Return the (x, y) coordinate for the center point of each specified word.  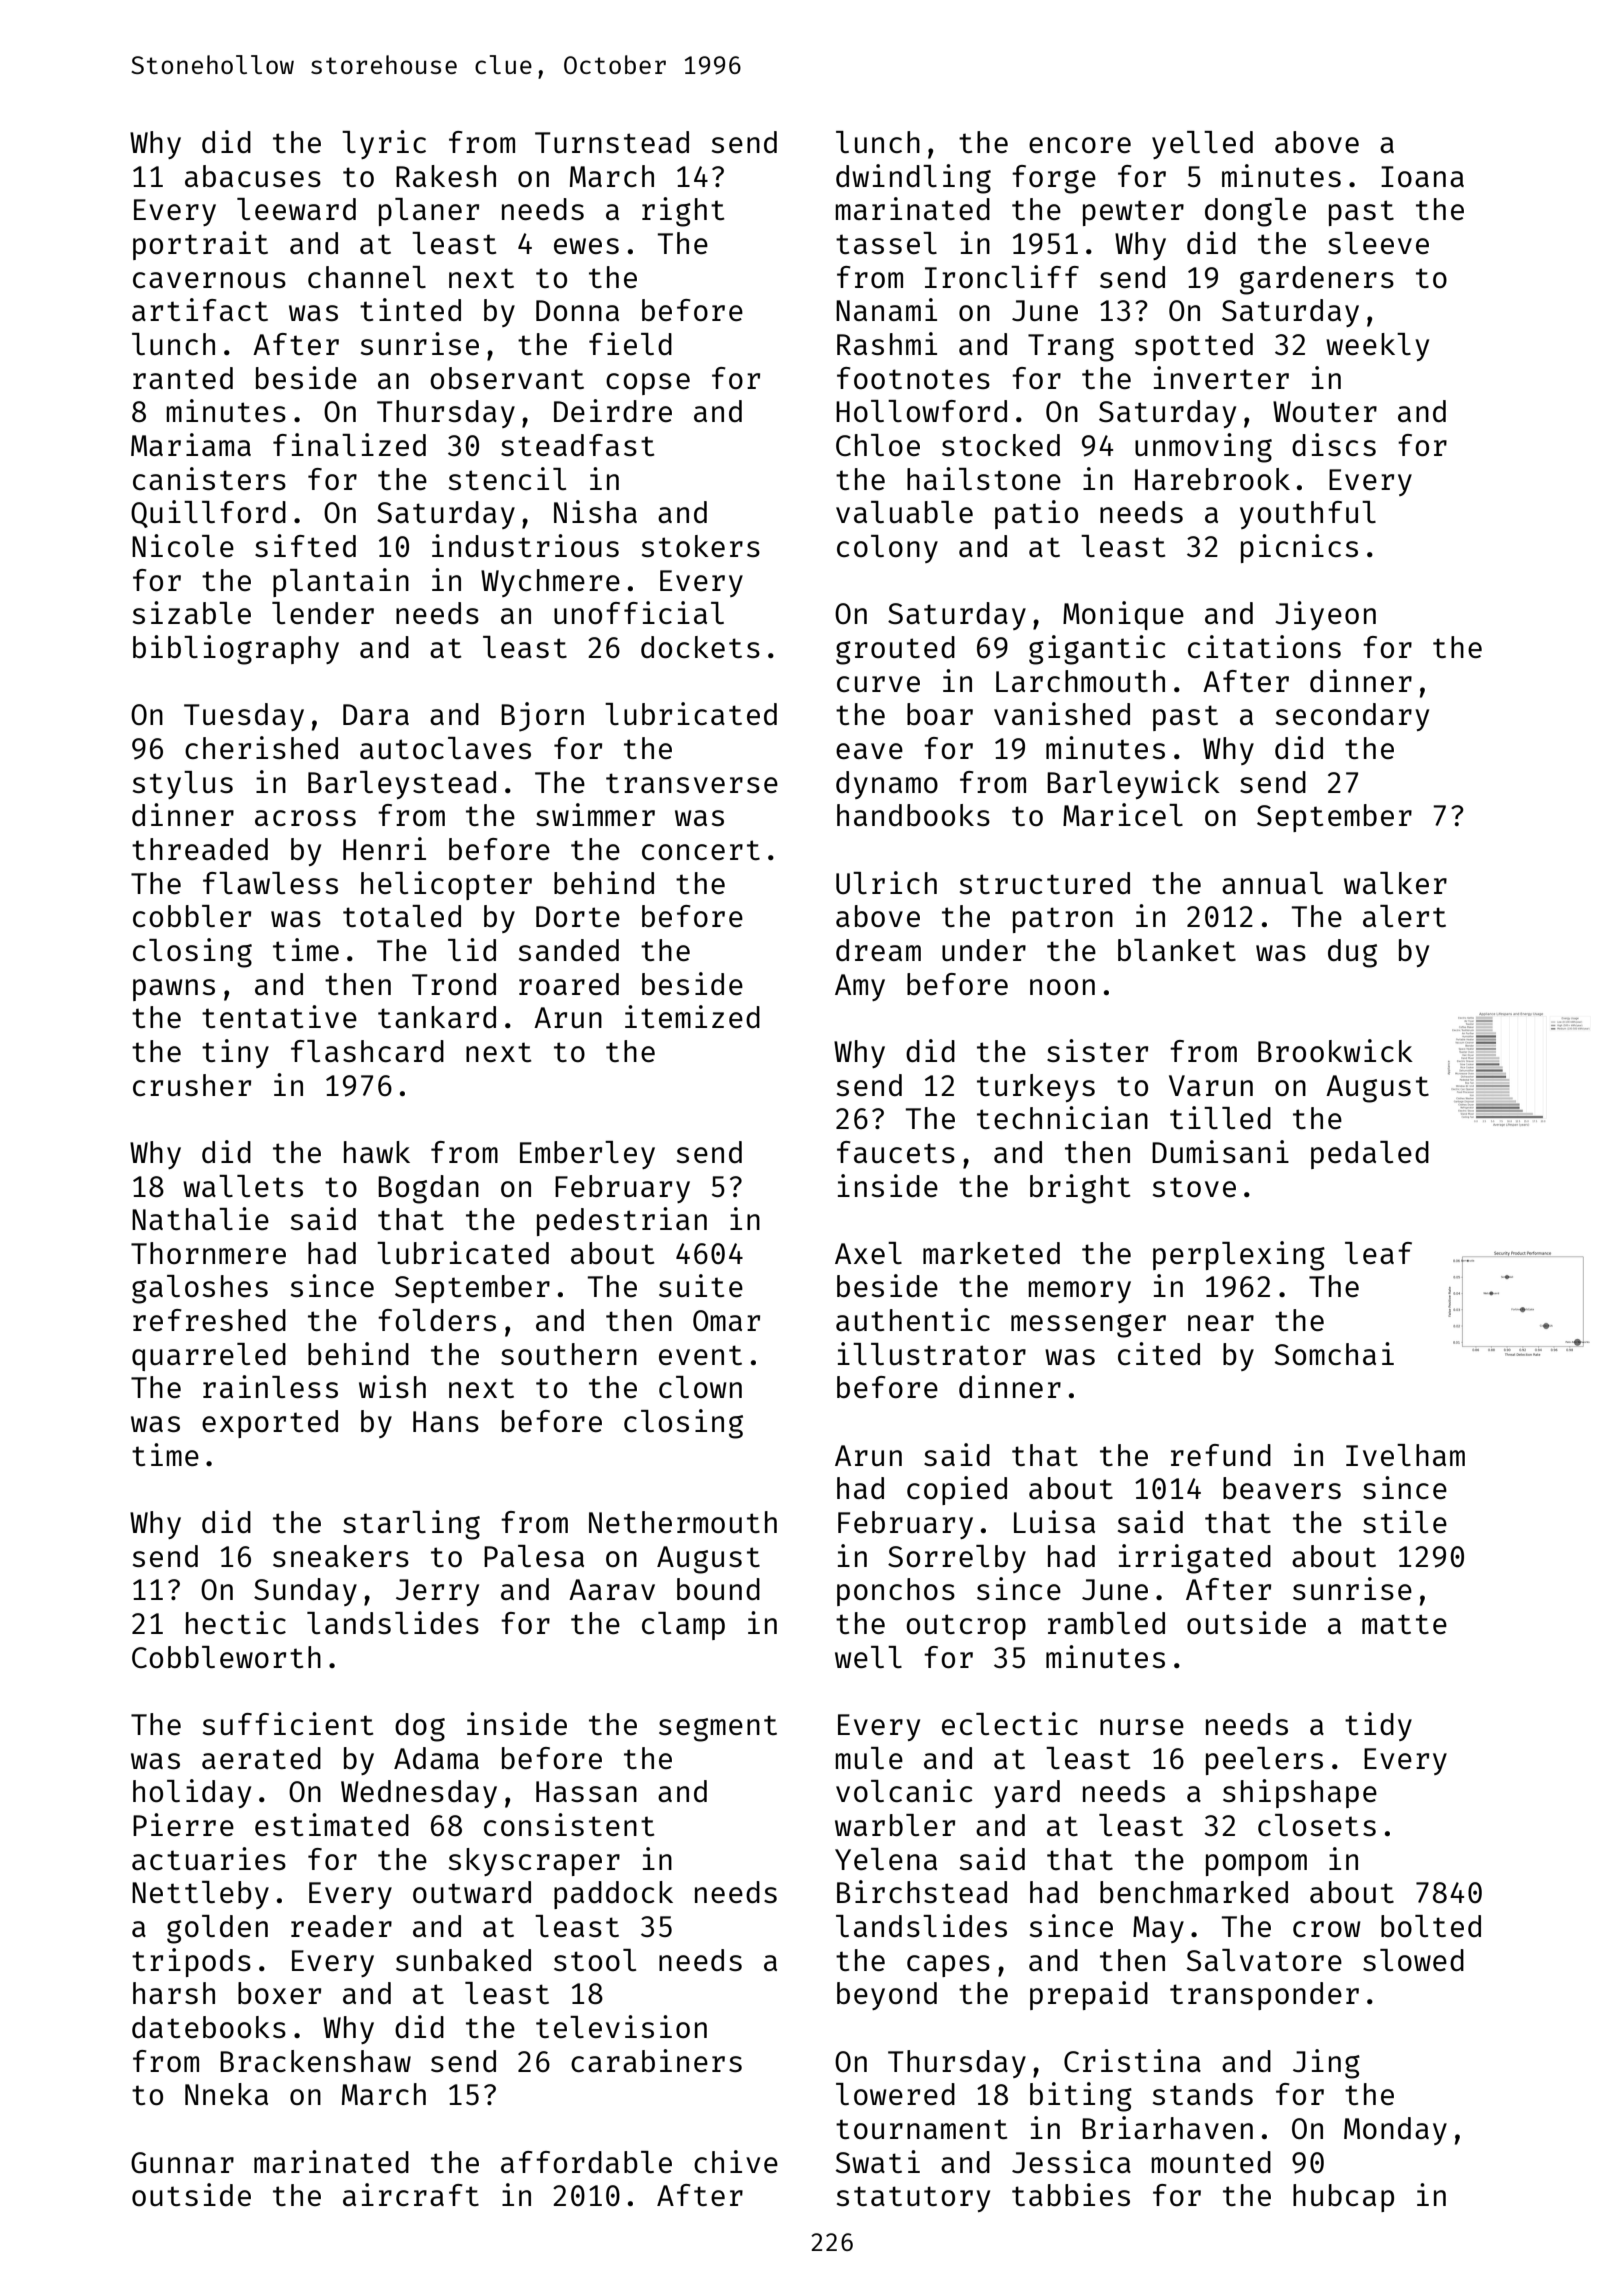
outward (472, 1892)
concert (701, 850)
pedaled (1370, 1155)
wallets (243, 1186)
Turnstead (612, 142)
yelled (1202, 145)
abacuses (253, 176)
